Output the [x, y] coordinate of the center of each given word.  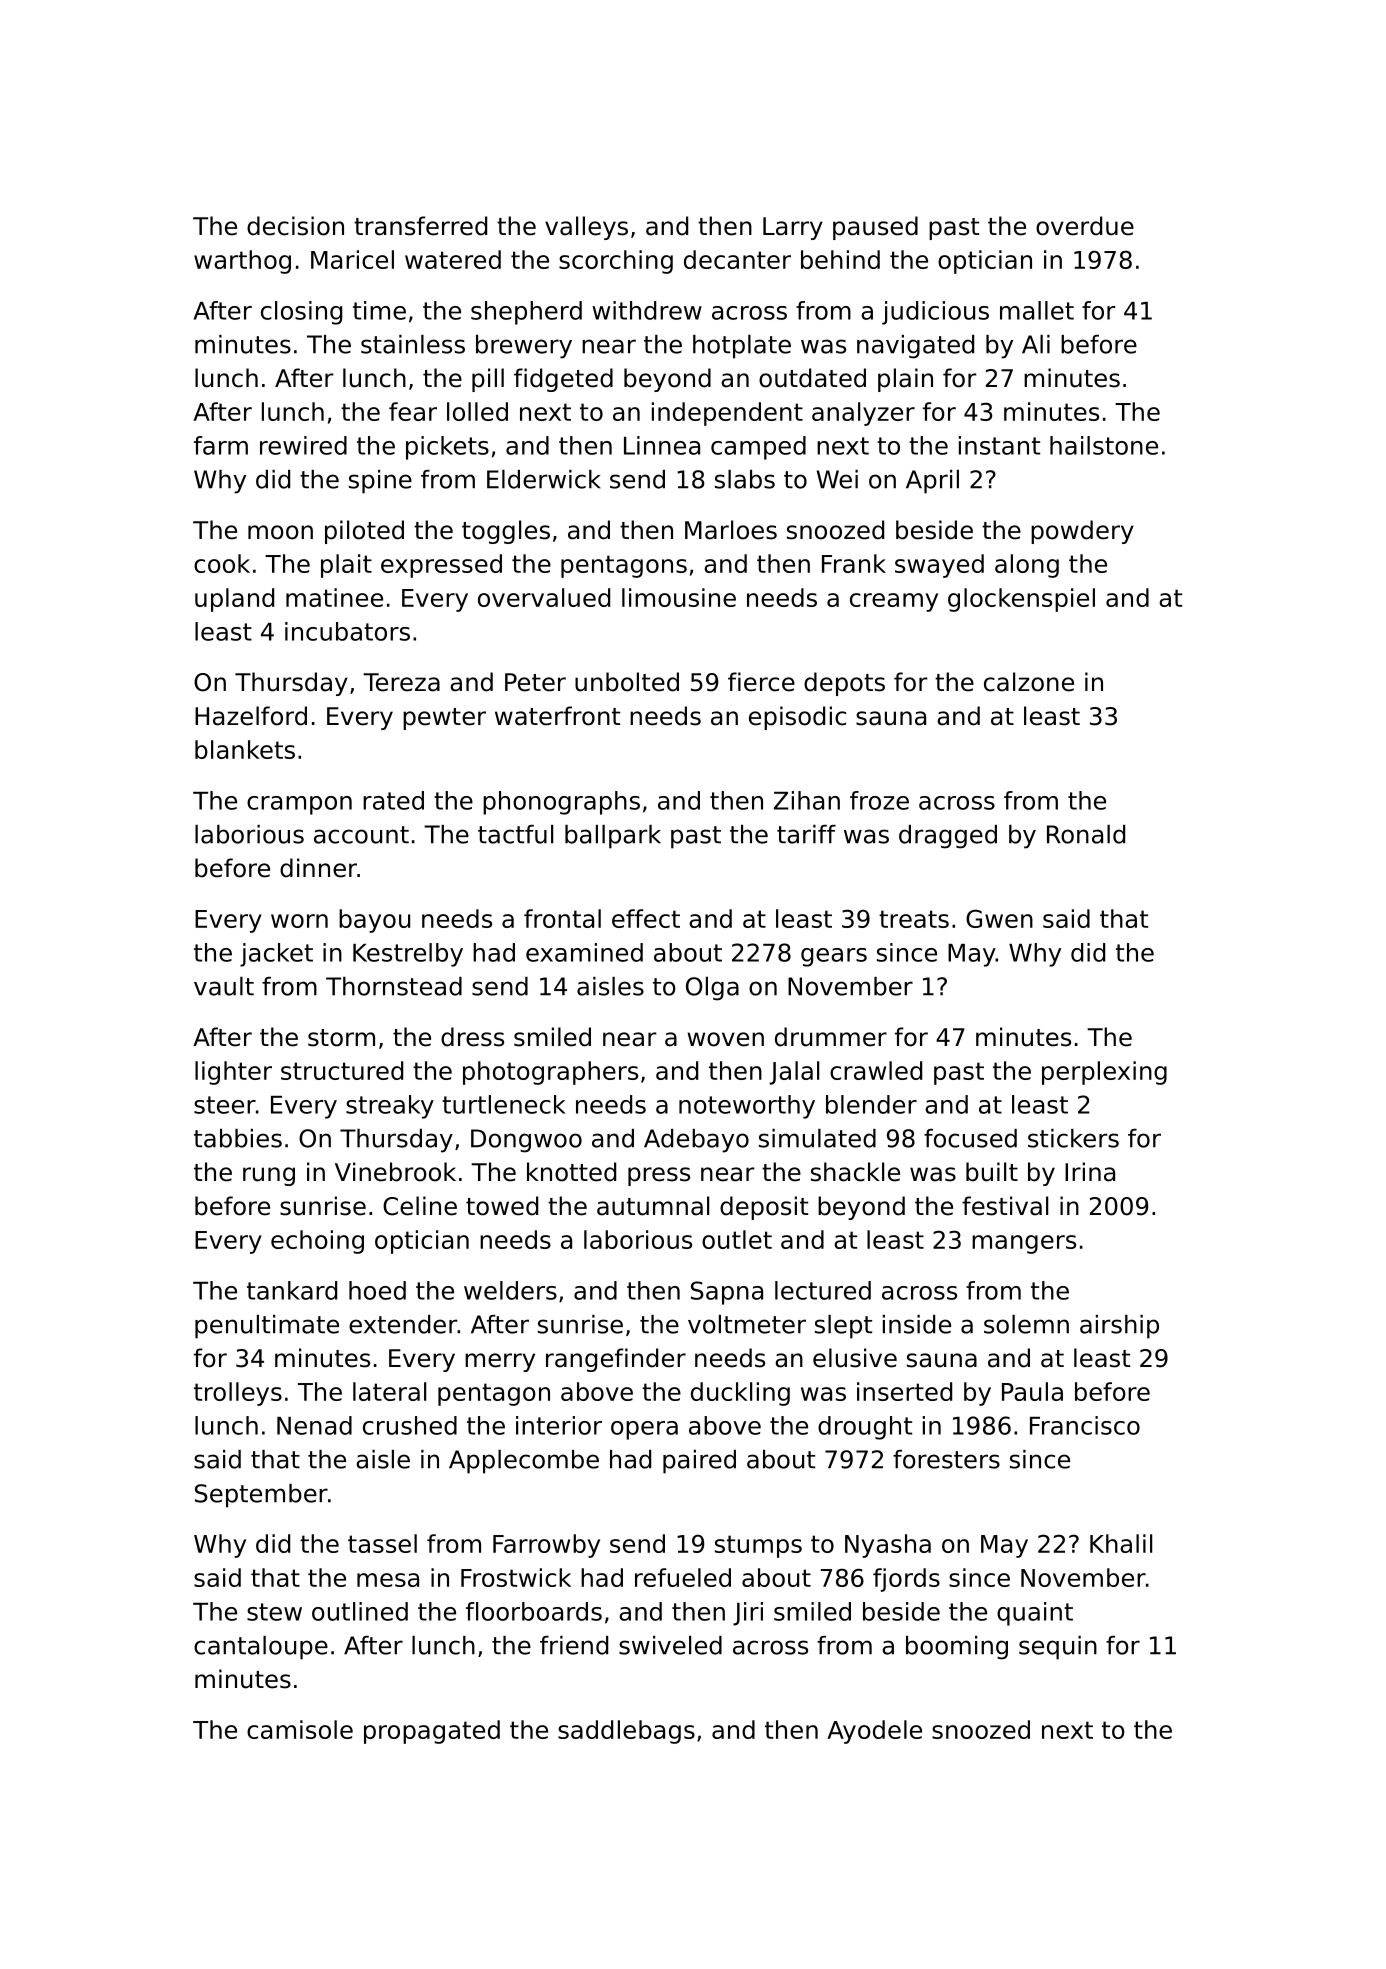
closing [301, 313]
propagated [432, 1732]
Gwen [999, 918]
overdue [1085, 226]
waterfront [557, 716]
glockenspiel [1021, 600]
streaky [390, 1107]
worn [299, 921]
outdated [812, 378]
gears [834, 957]
